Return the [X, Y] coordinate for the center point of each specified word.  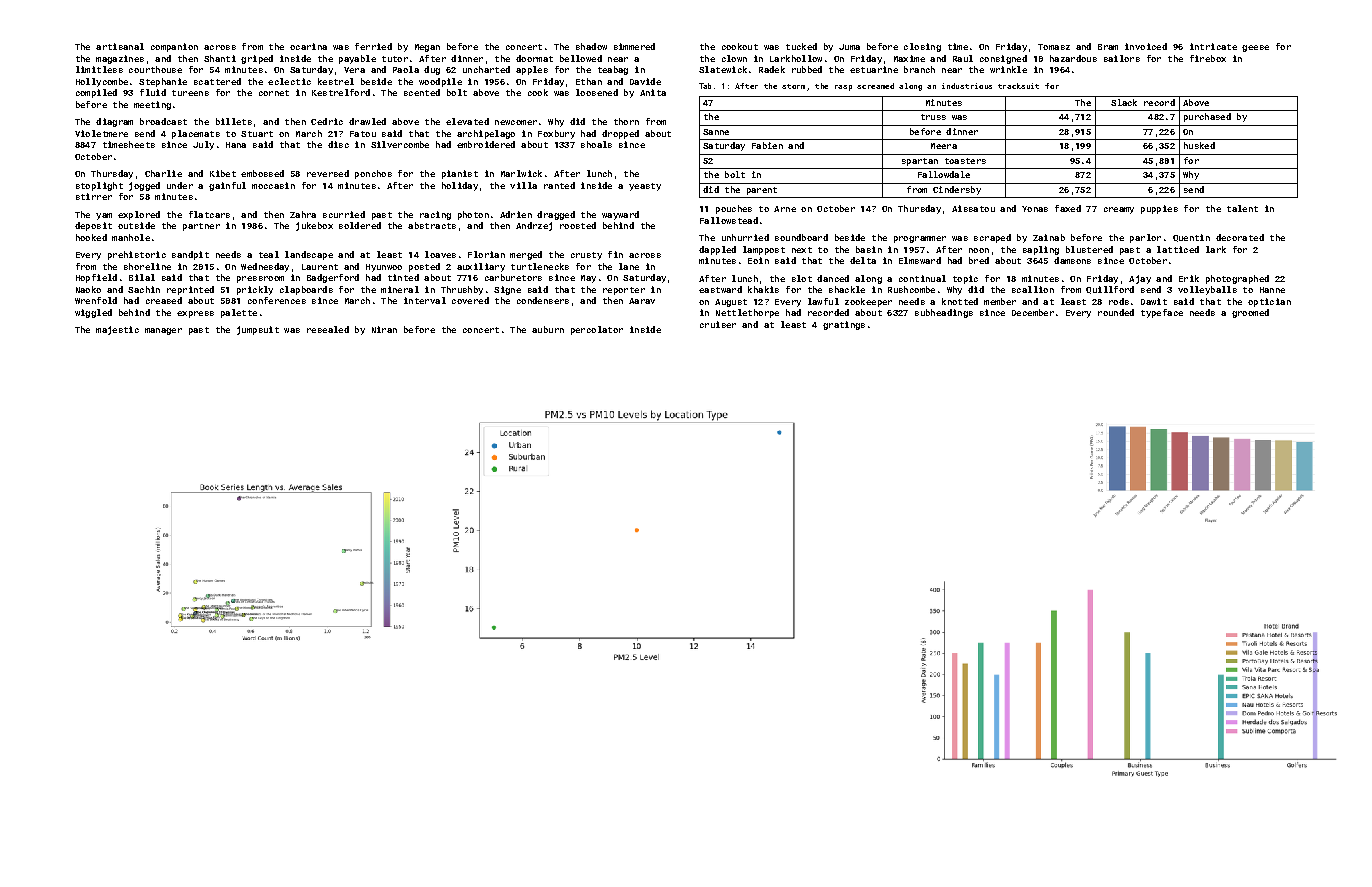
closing [922, 47]
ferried [373, 46]
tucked [801, 46]
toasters [965, 161]
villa [523, 185]
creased [164, 300]
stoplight [99, 186]
